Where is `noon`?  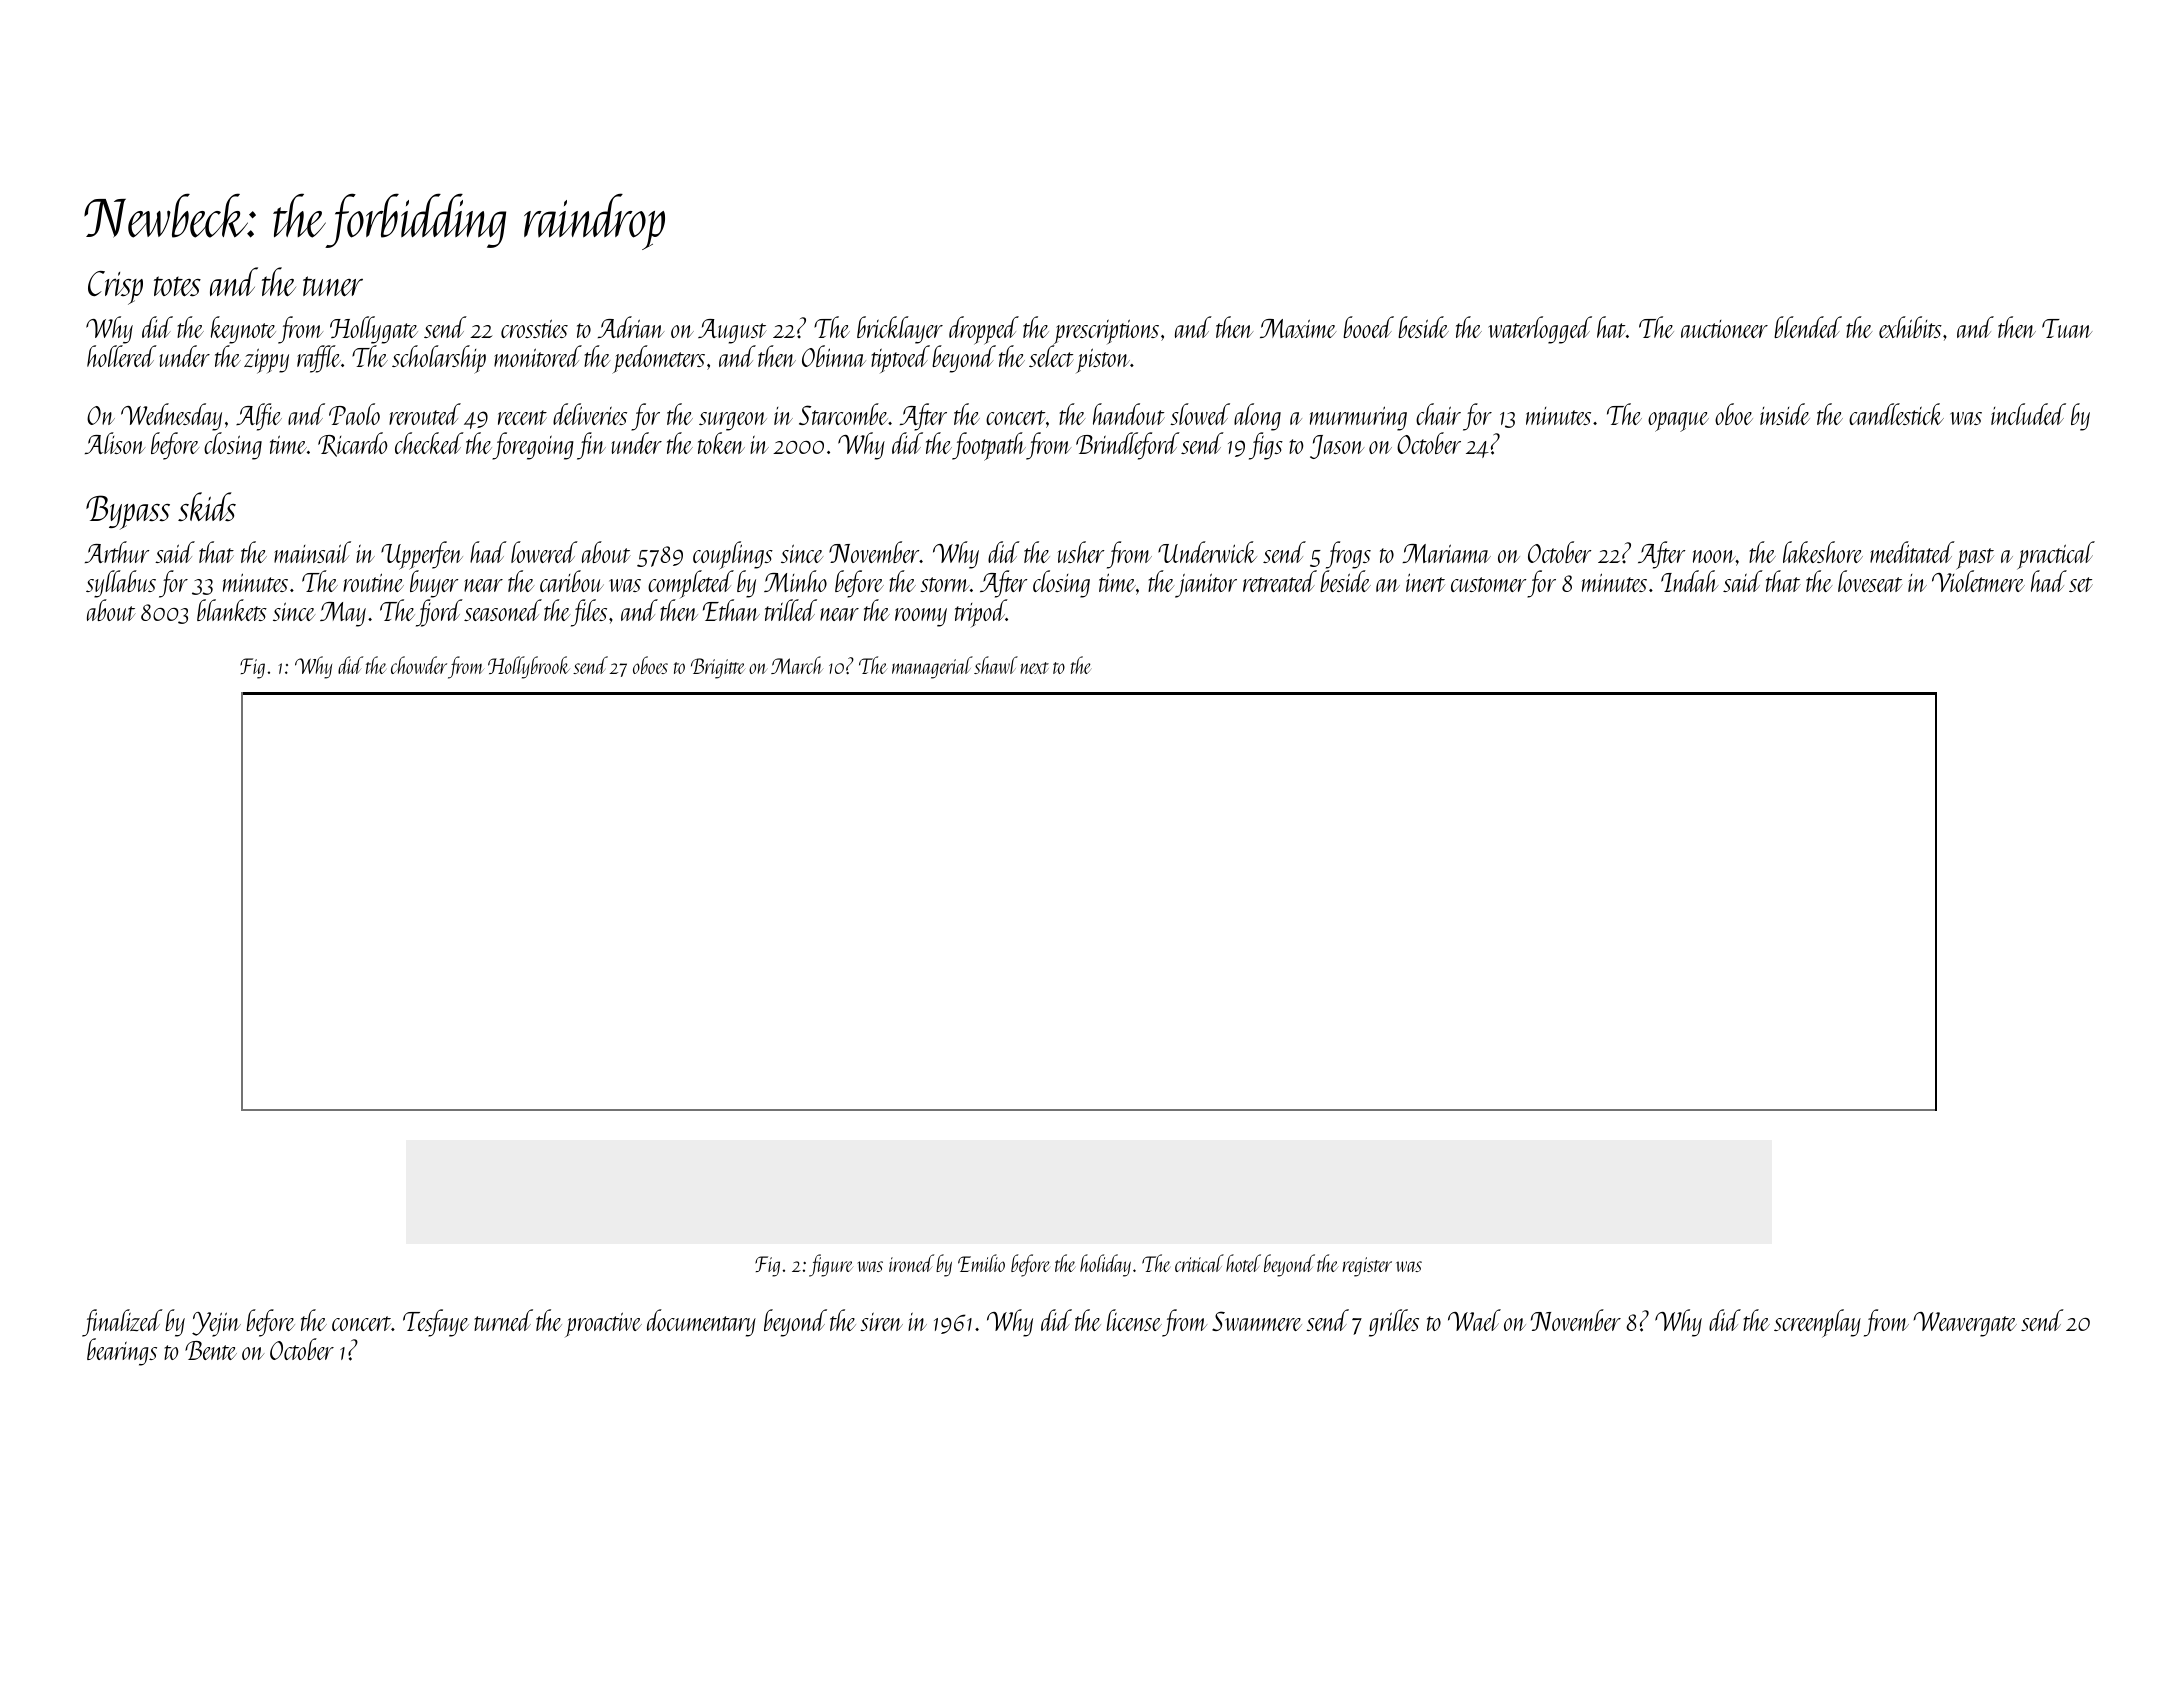
noon is located at coordinates (1714, 556).
